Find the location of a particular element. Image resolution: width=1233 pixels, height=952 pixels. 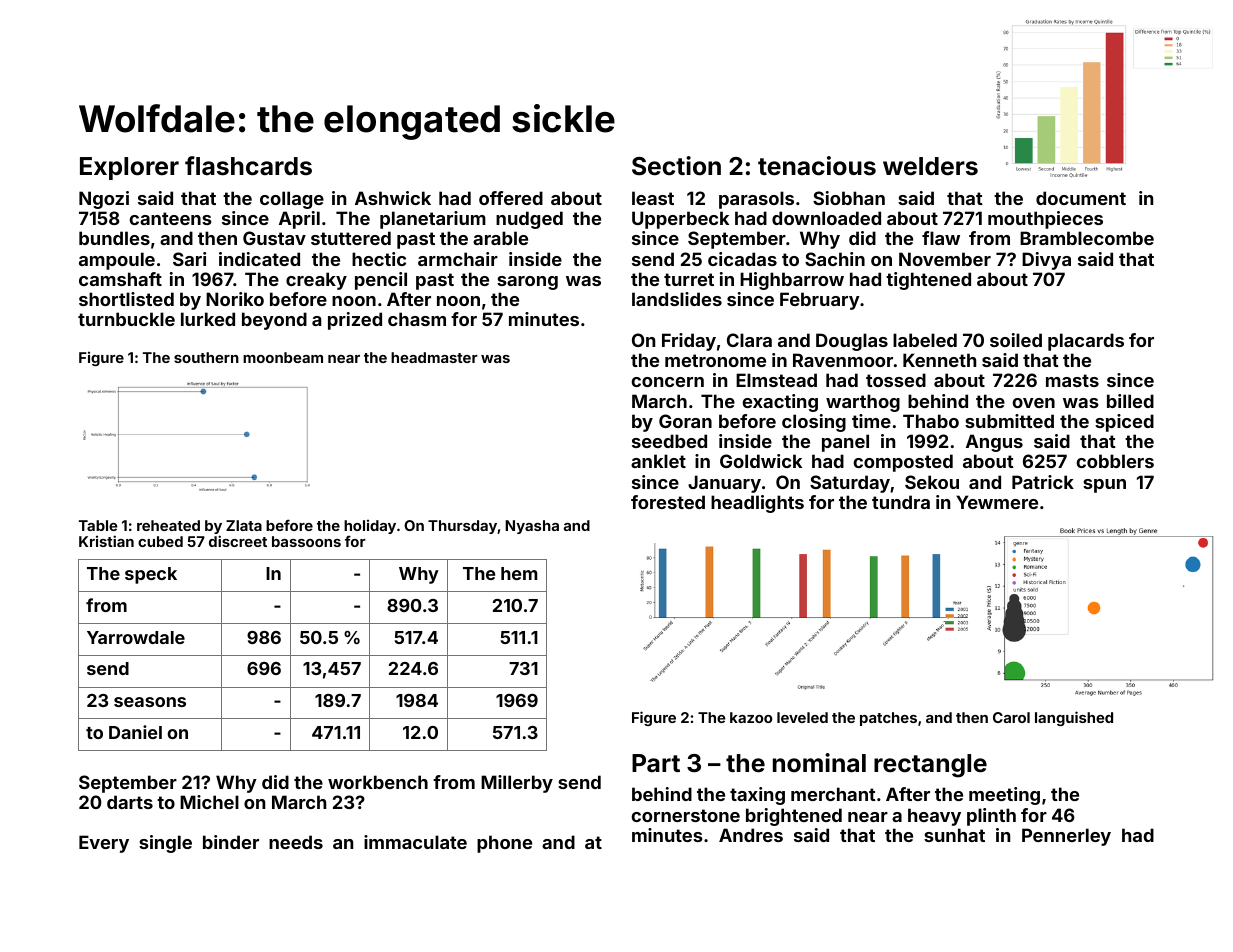

Elmstead is located at coordinates (776, 380).
